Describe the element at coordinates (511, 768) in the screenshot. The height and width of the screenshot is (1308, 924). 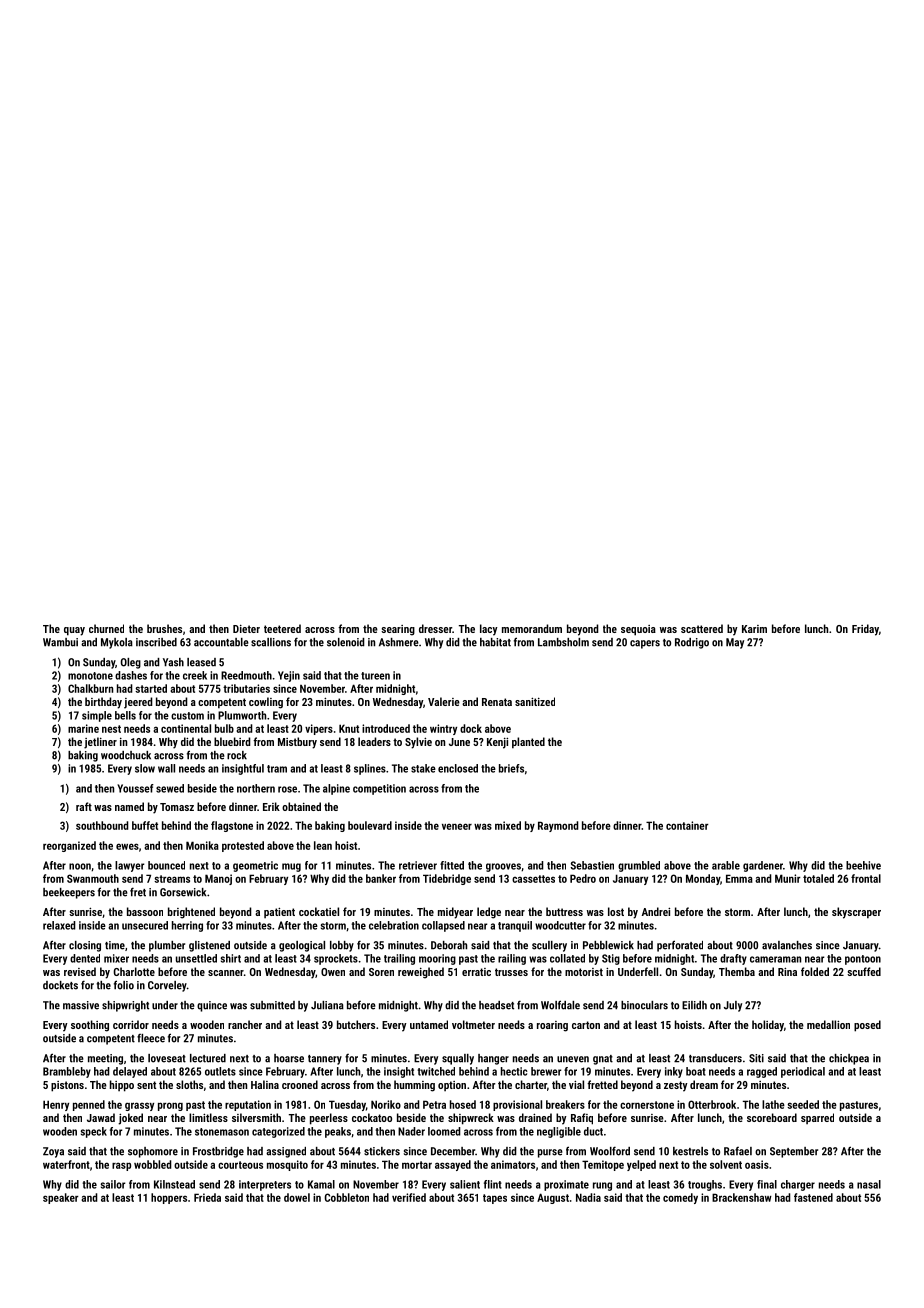
I see `briefs` at that location.
